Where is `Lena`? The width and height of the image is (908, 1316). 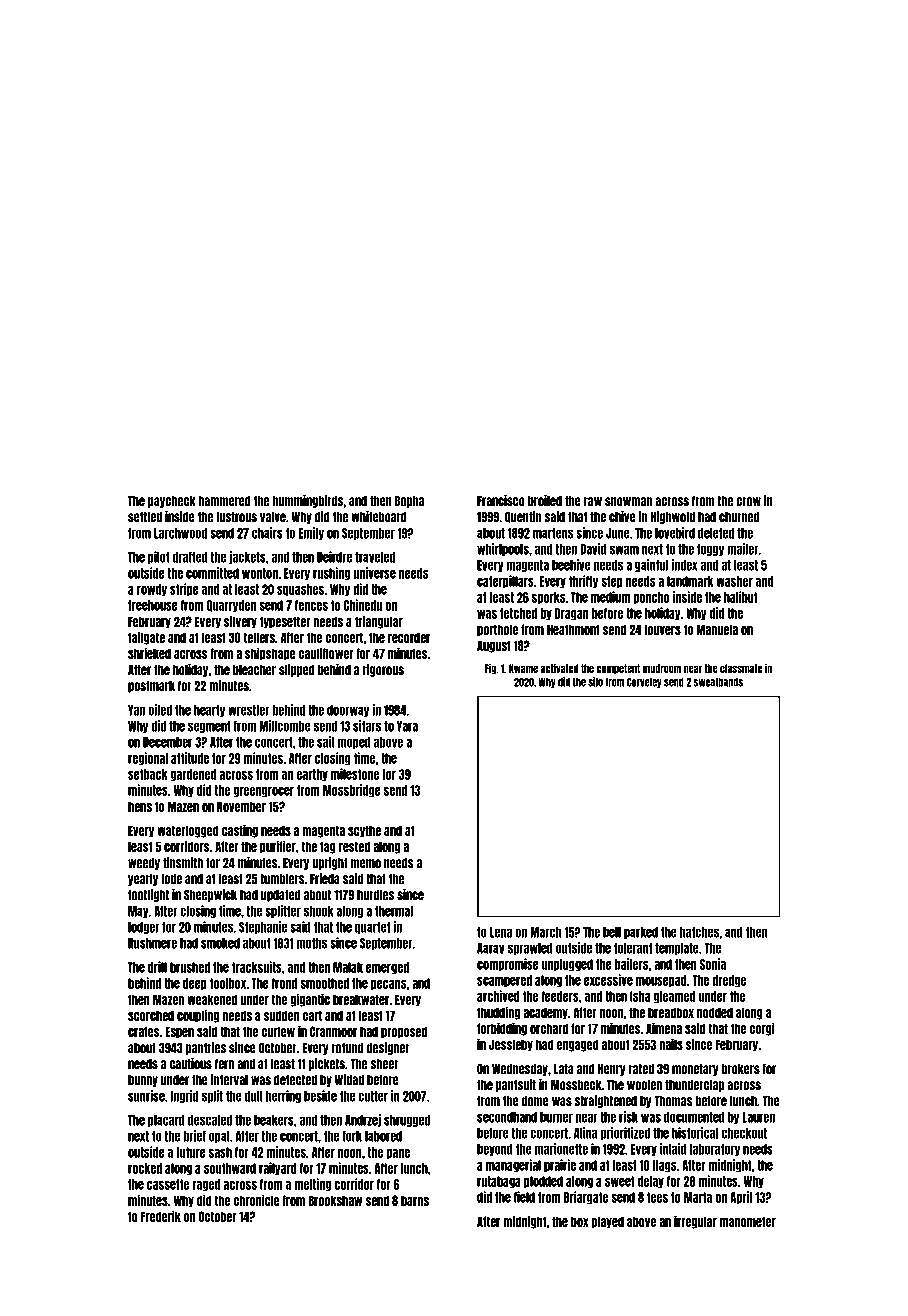
Lena is located at coordinates (501, 932).
